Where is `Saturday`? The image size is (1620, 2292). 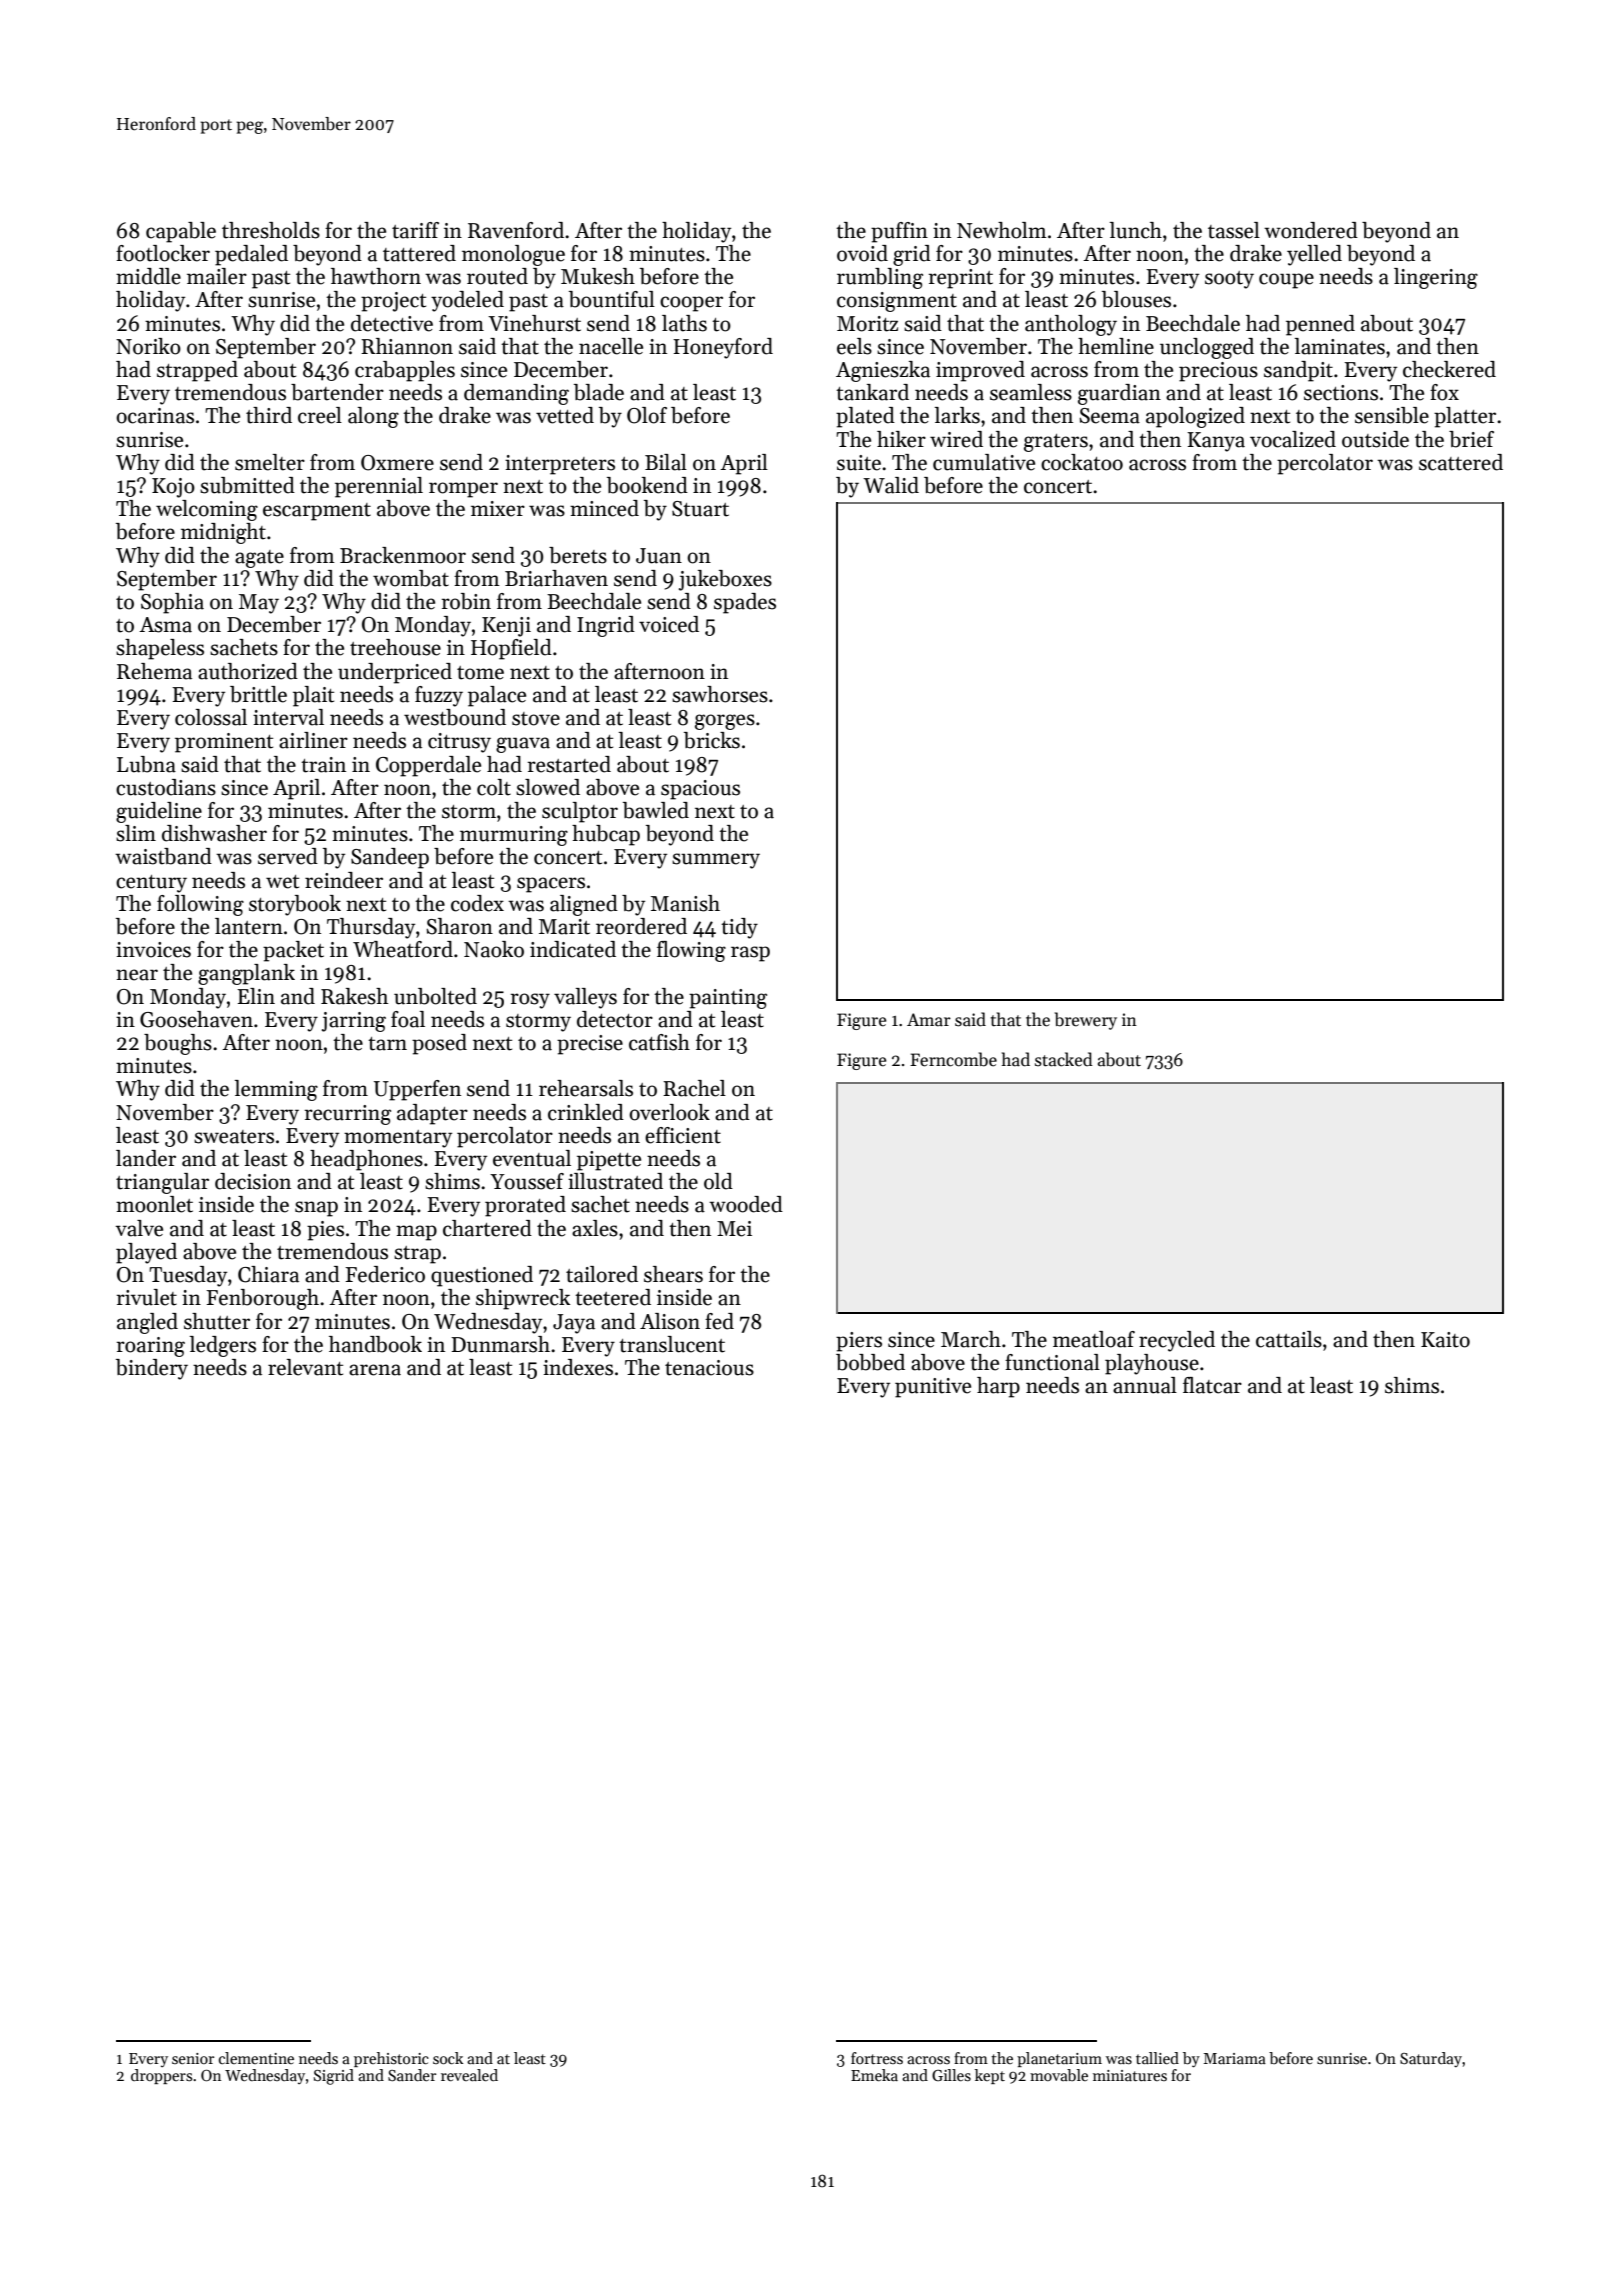
Saturday is located at coordinates (1431, 2059).
